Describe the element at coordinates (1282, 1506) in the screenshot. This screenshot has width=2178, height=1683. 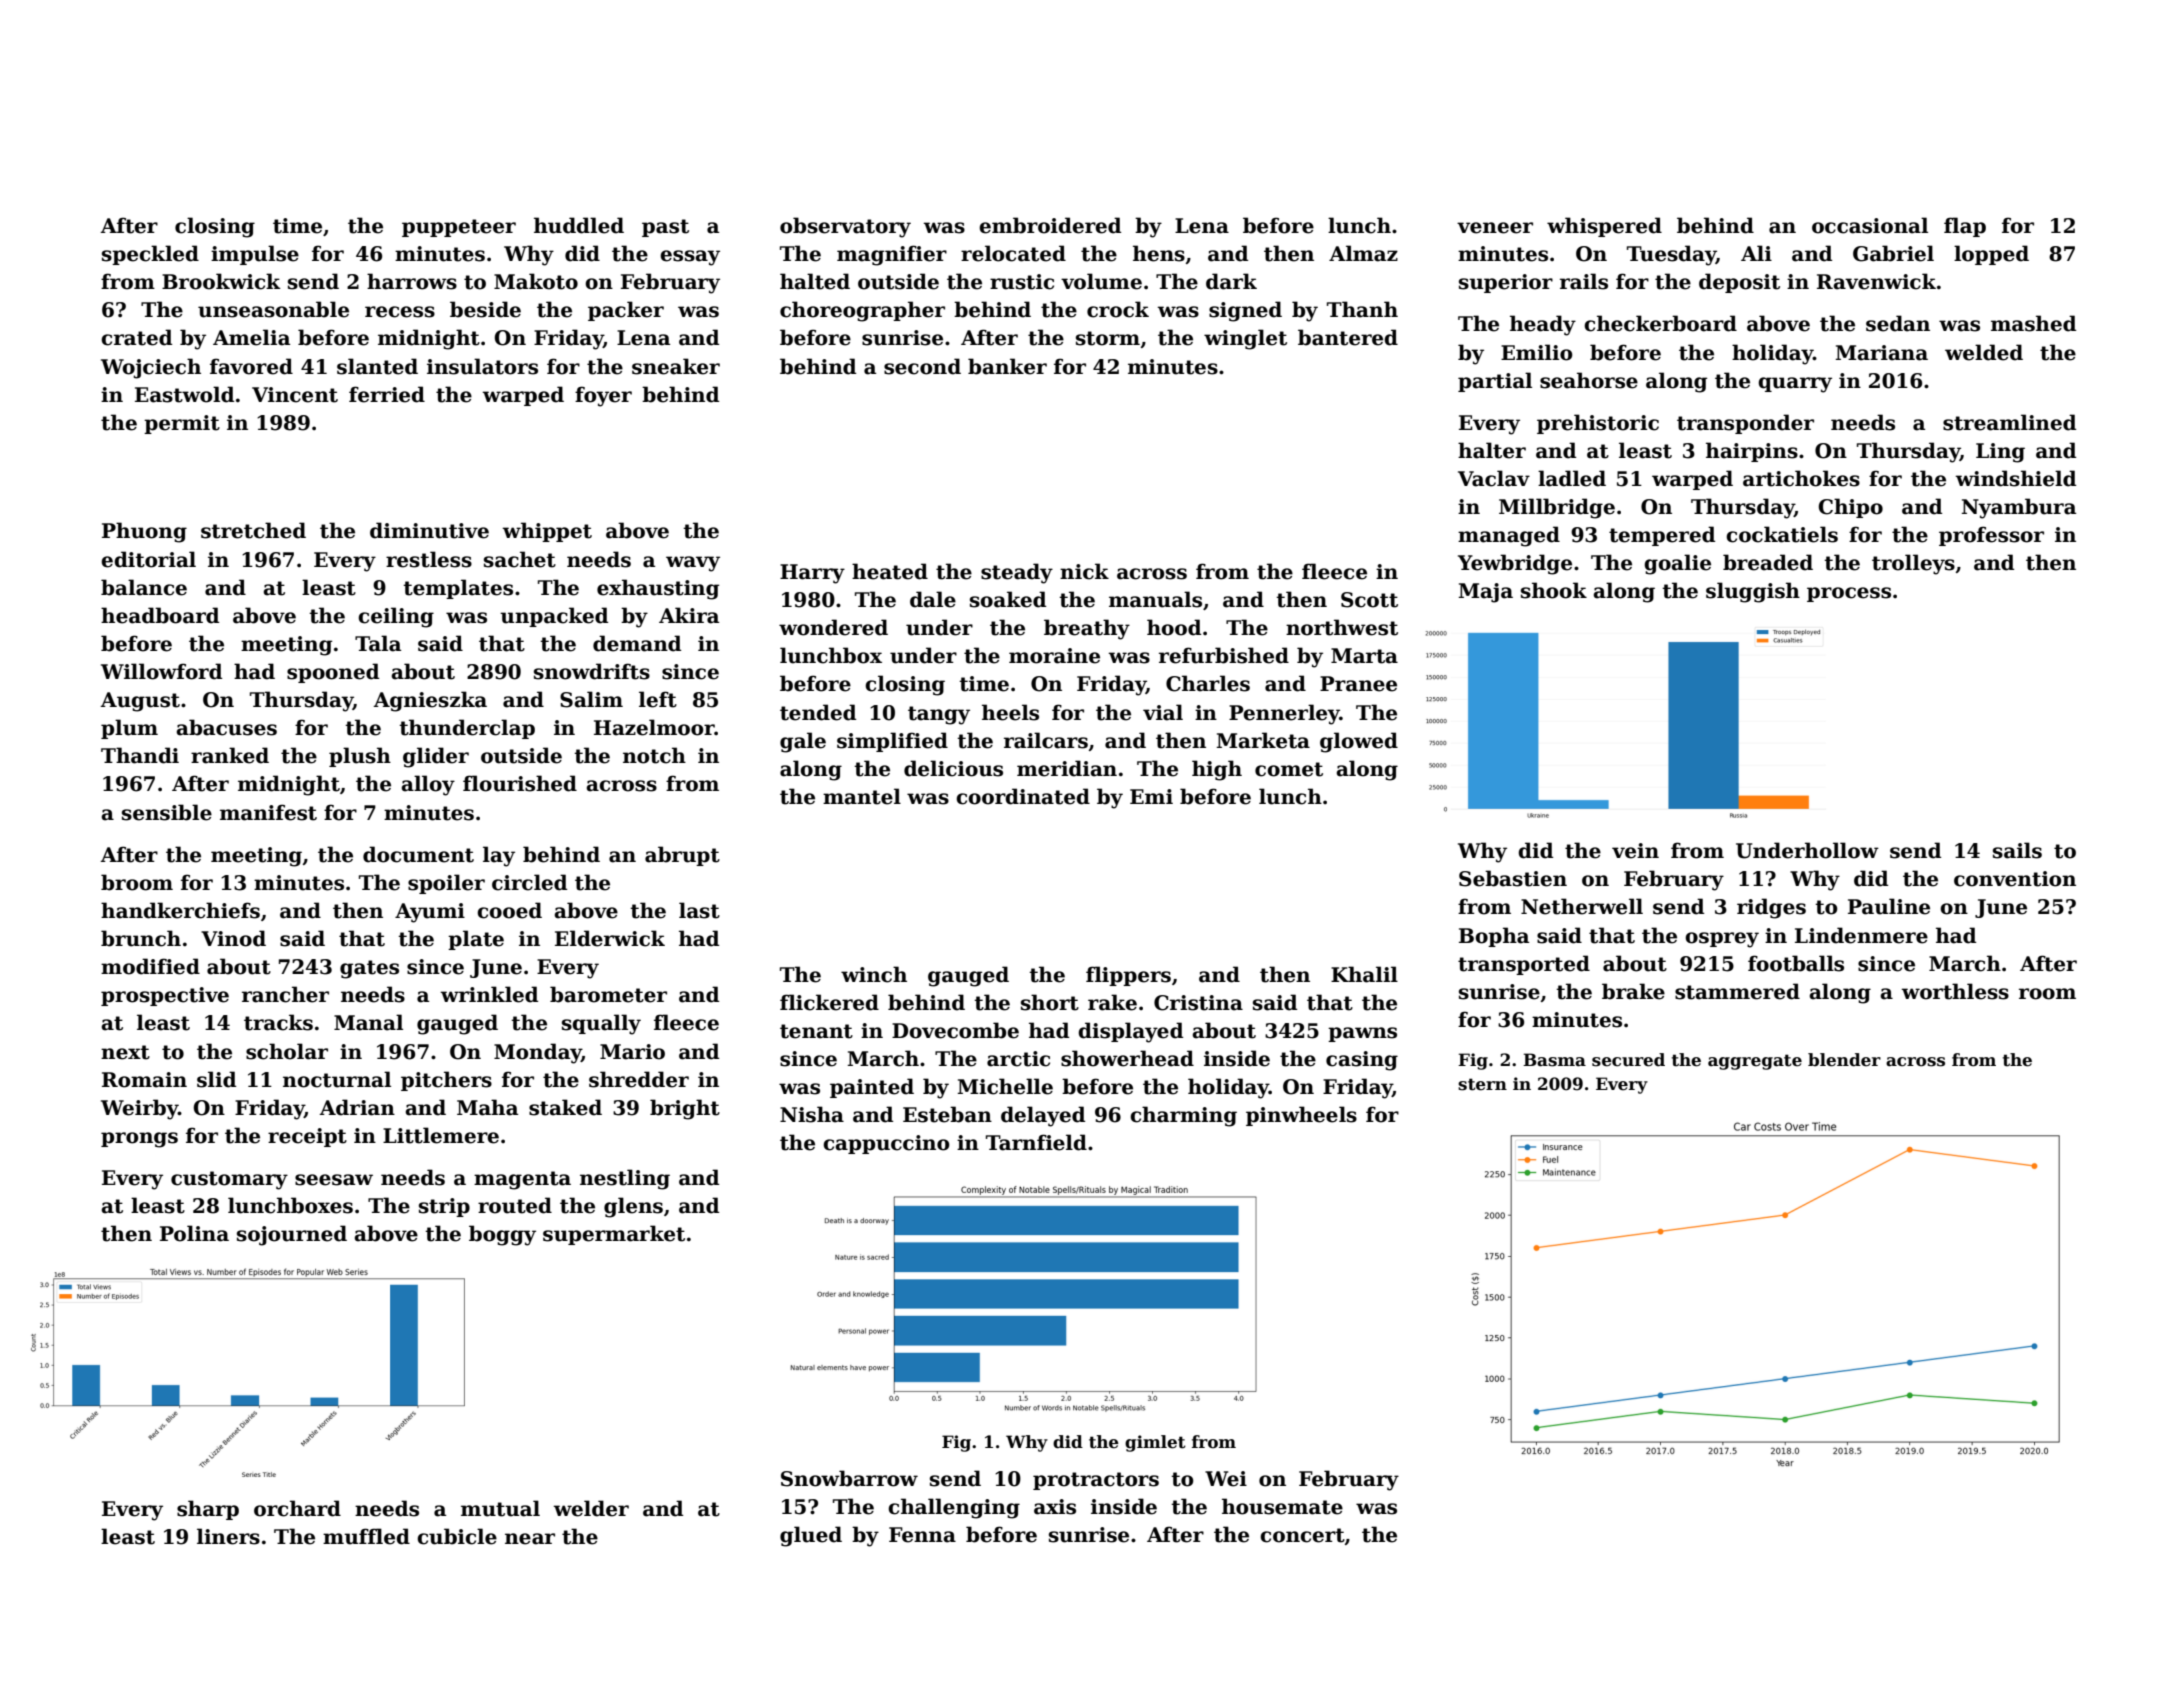
I see `housemate` at that location.
